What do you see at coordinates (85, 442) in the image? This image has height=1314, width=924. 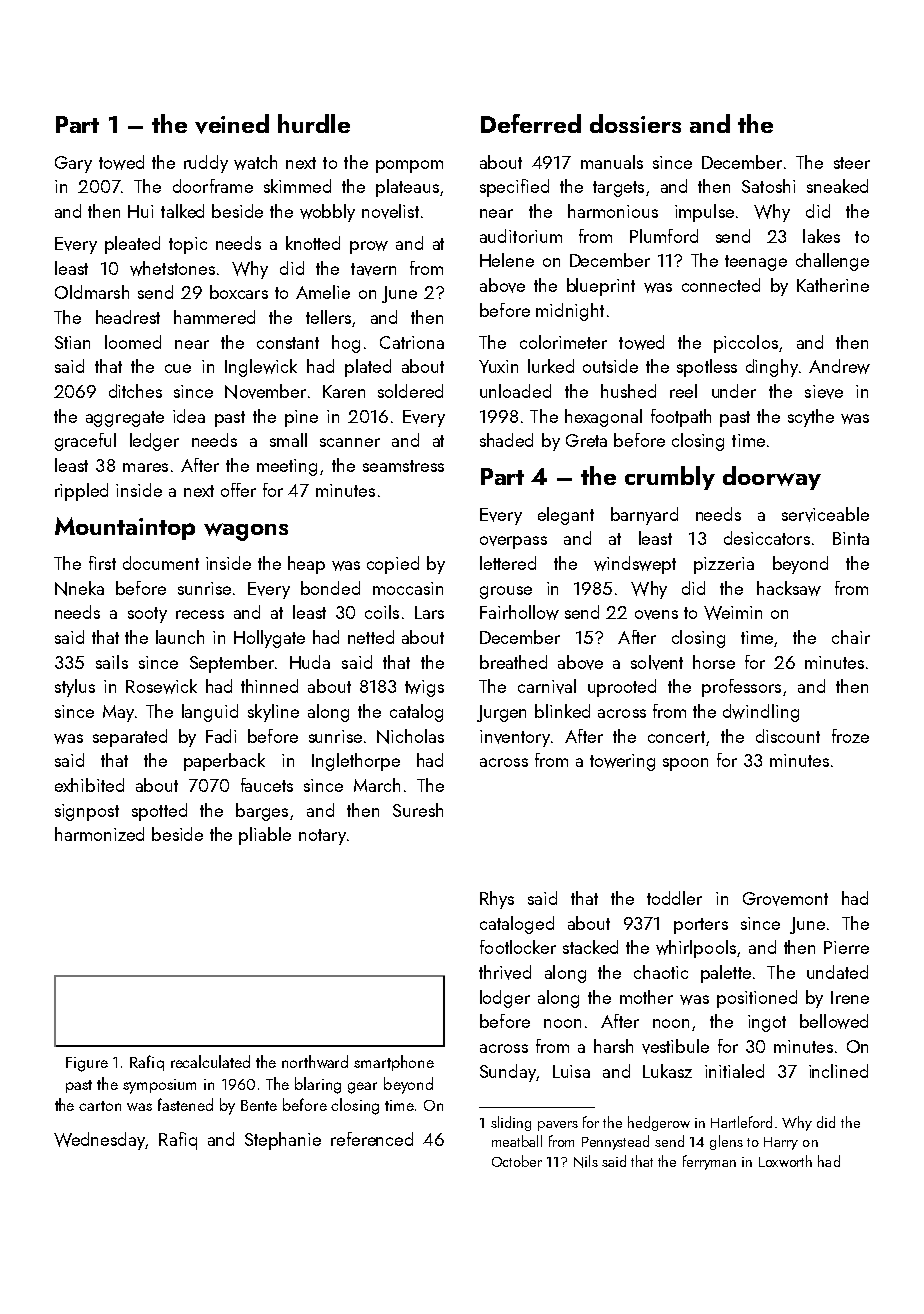 I see `graceful` at bounding box center [85, 442].
